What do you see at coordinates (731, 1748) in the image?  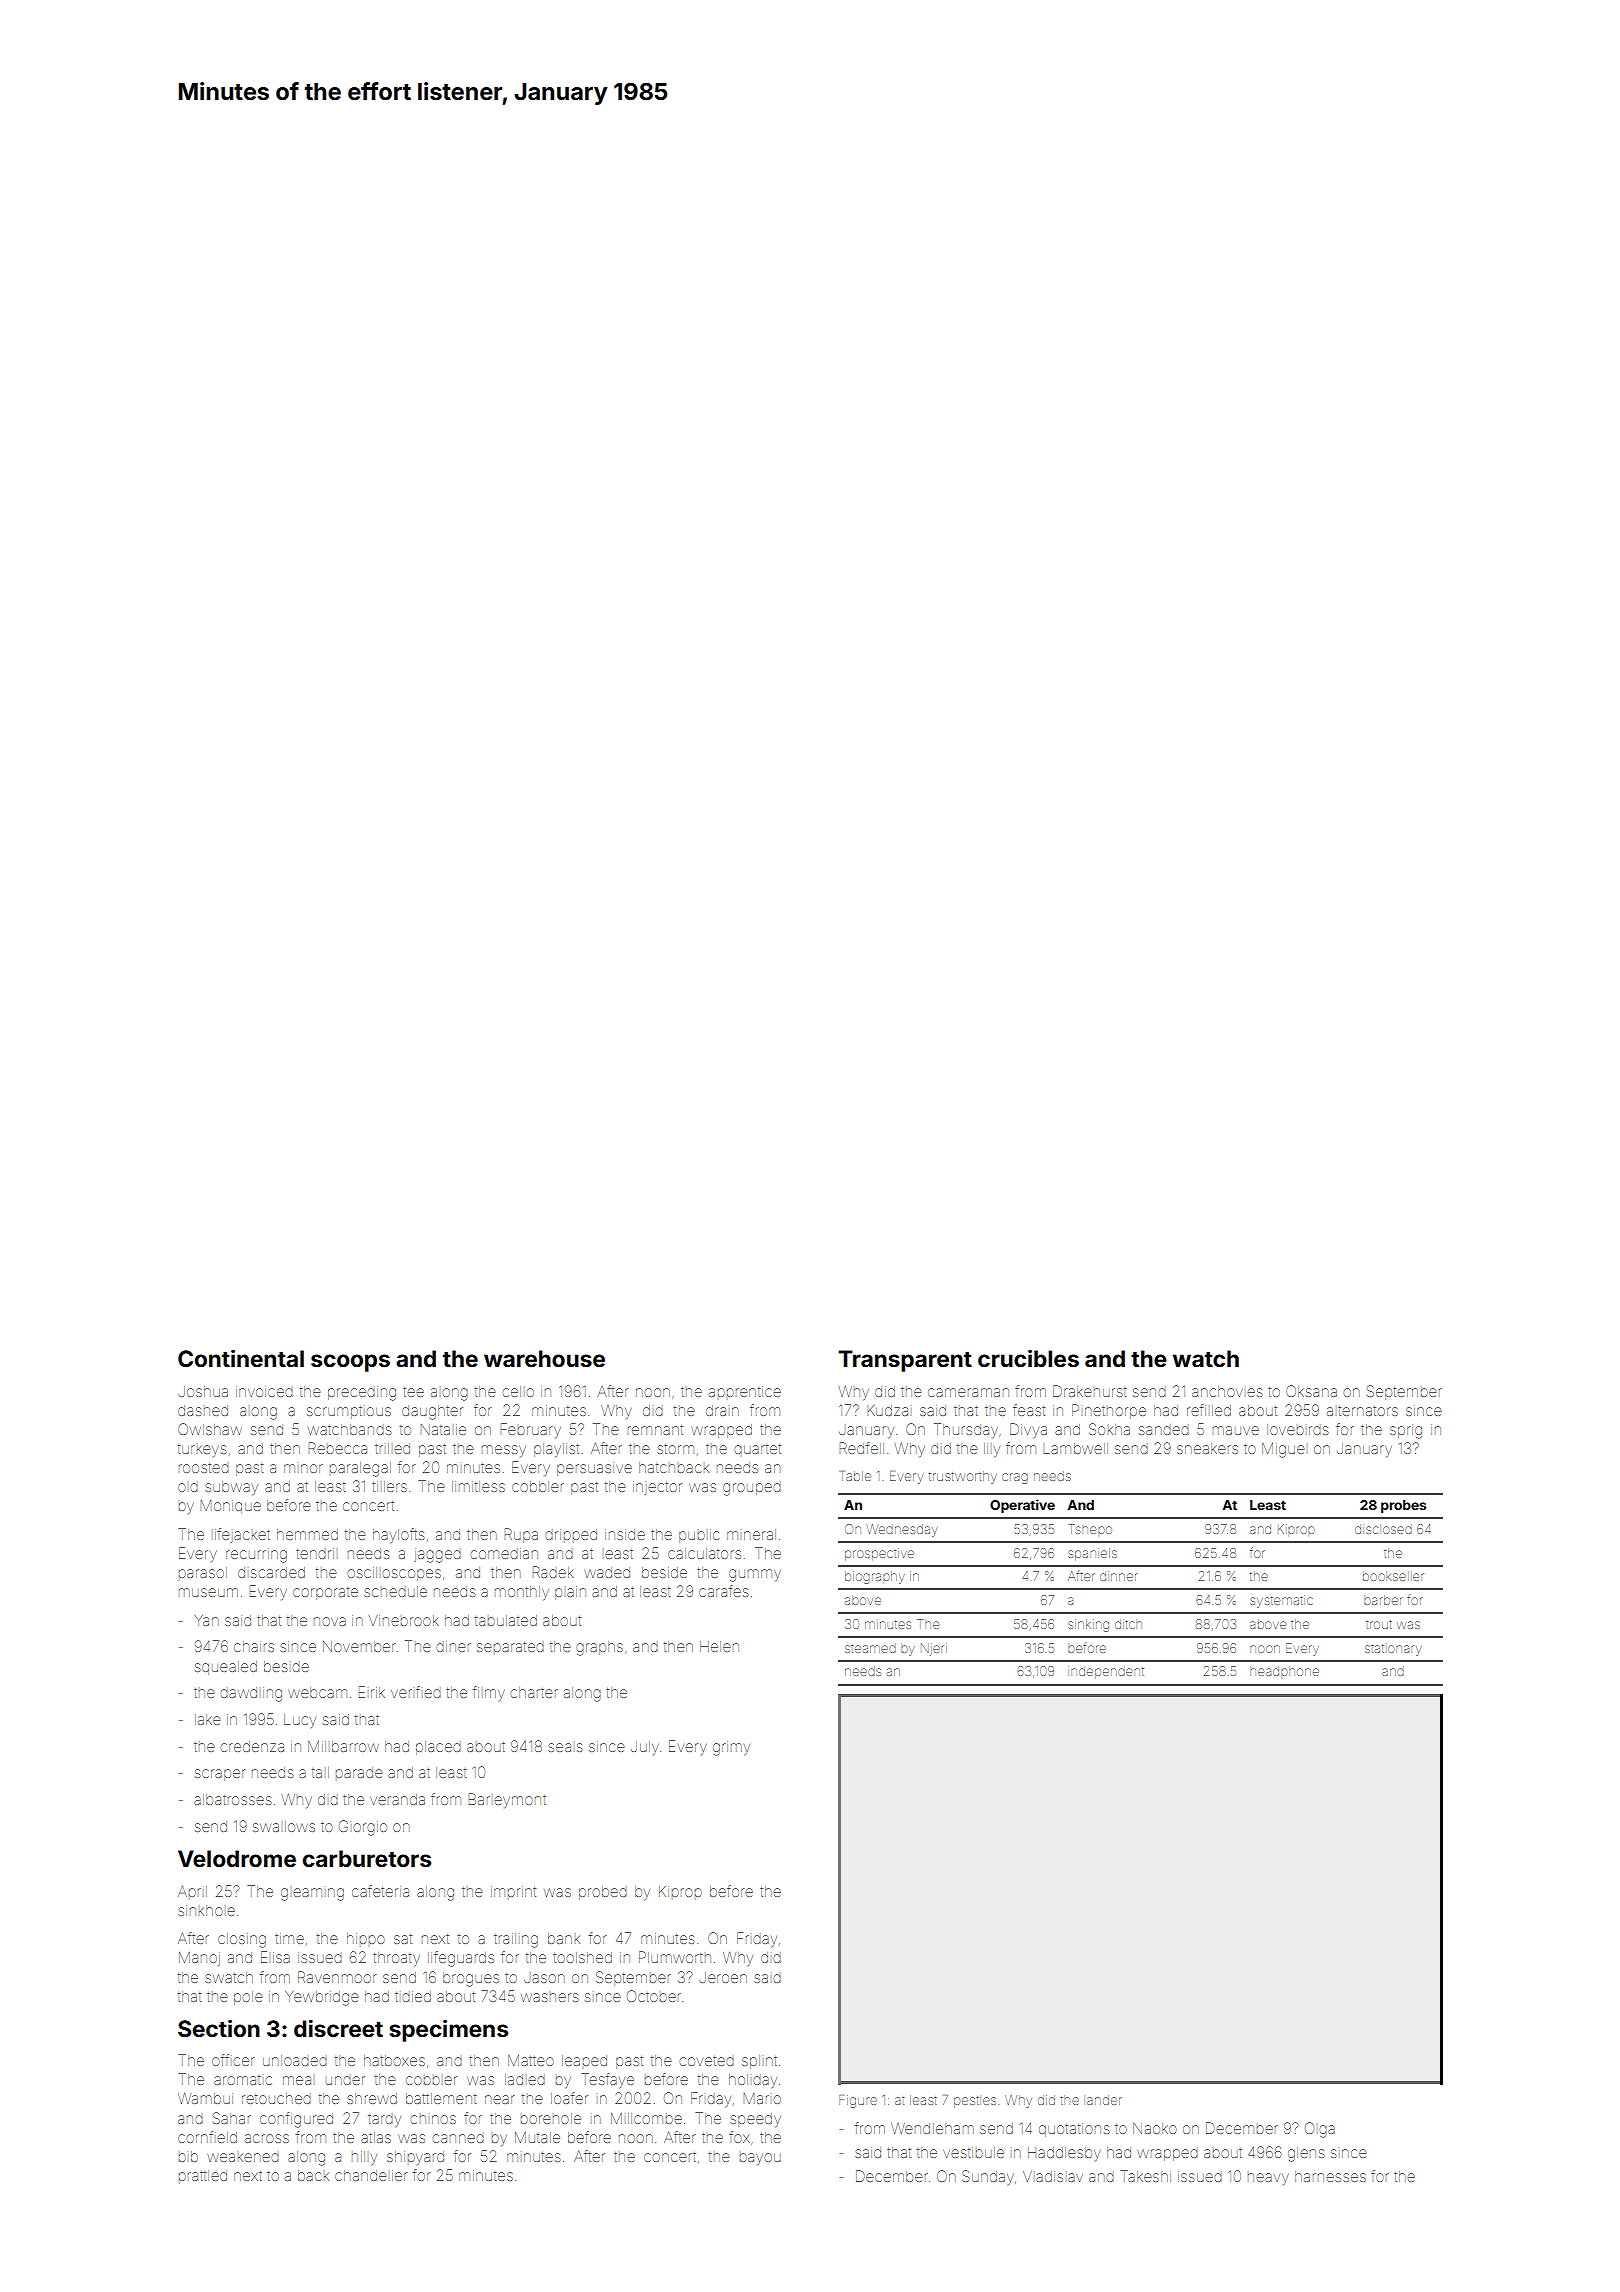 I see `grimy` at bounding box center [731, 1748].
